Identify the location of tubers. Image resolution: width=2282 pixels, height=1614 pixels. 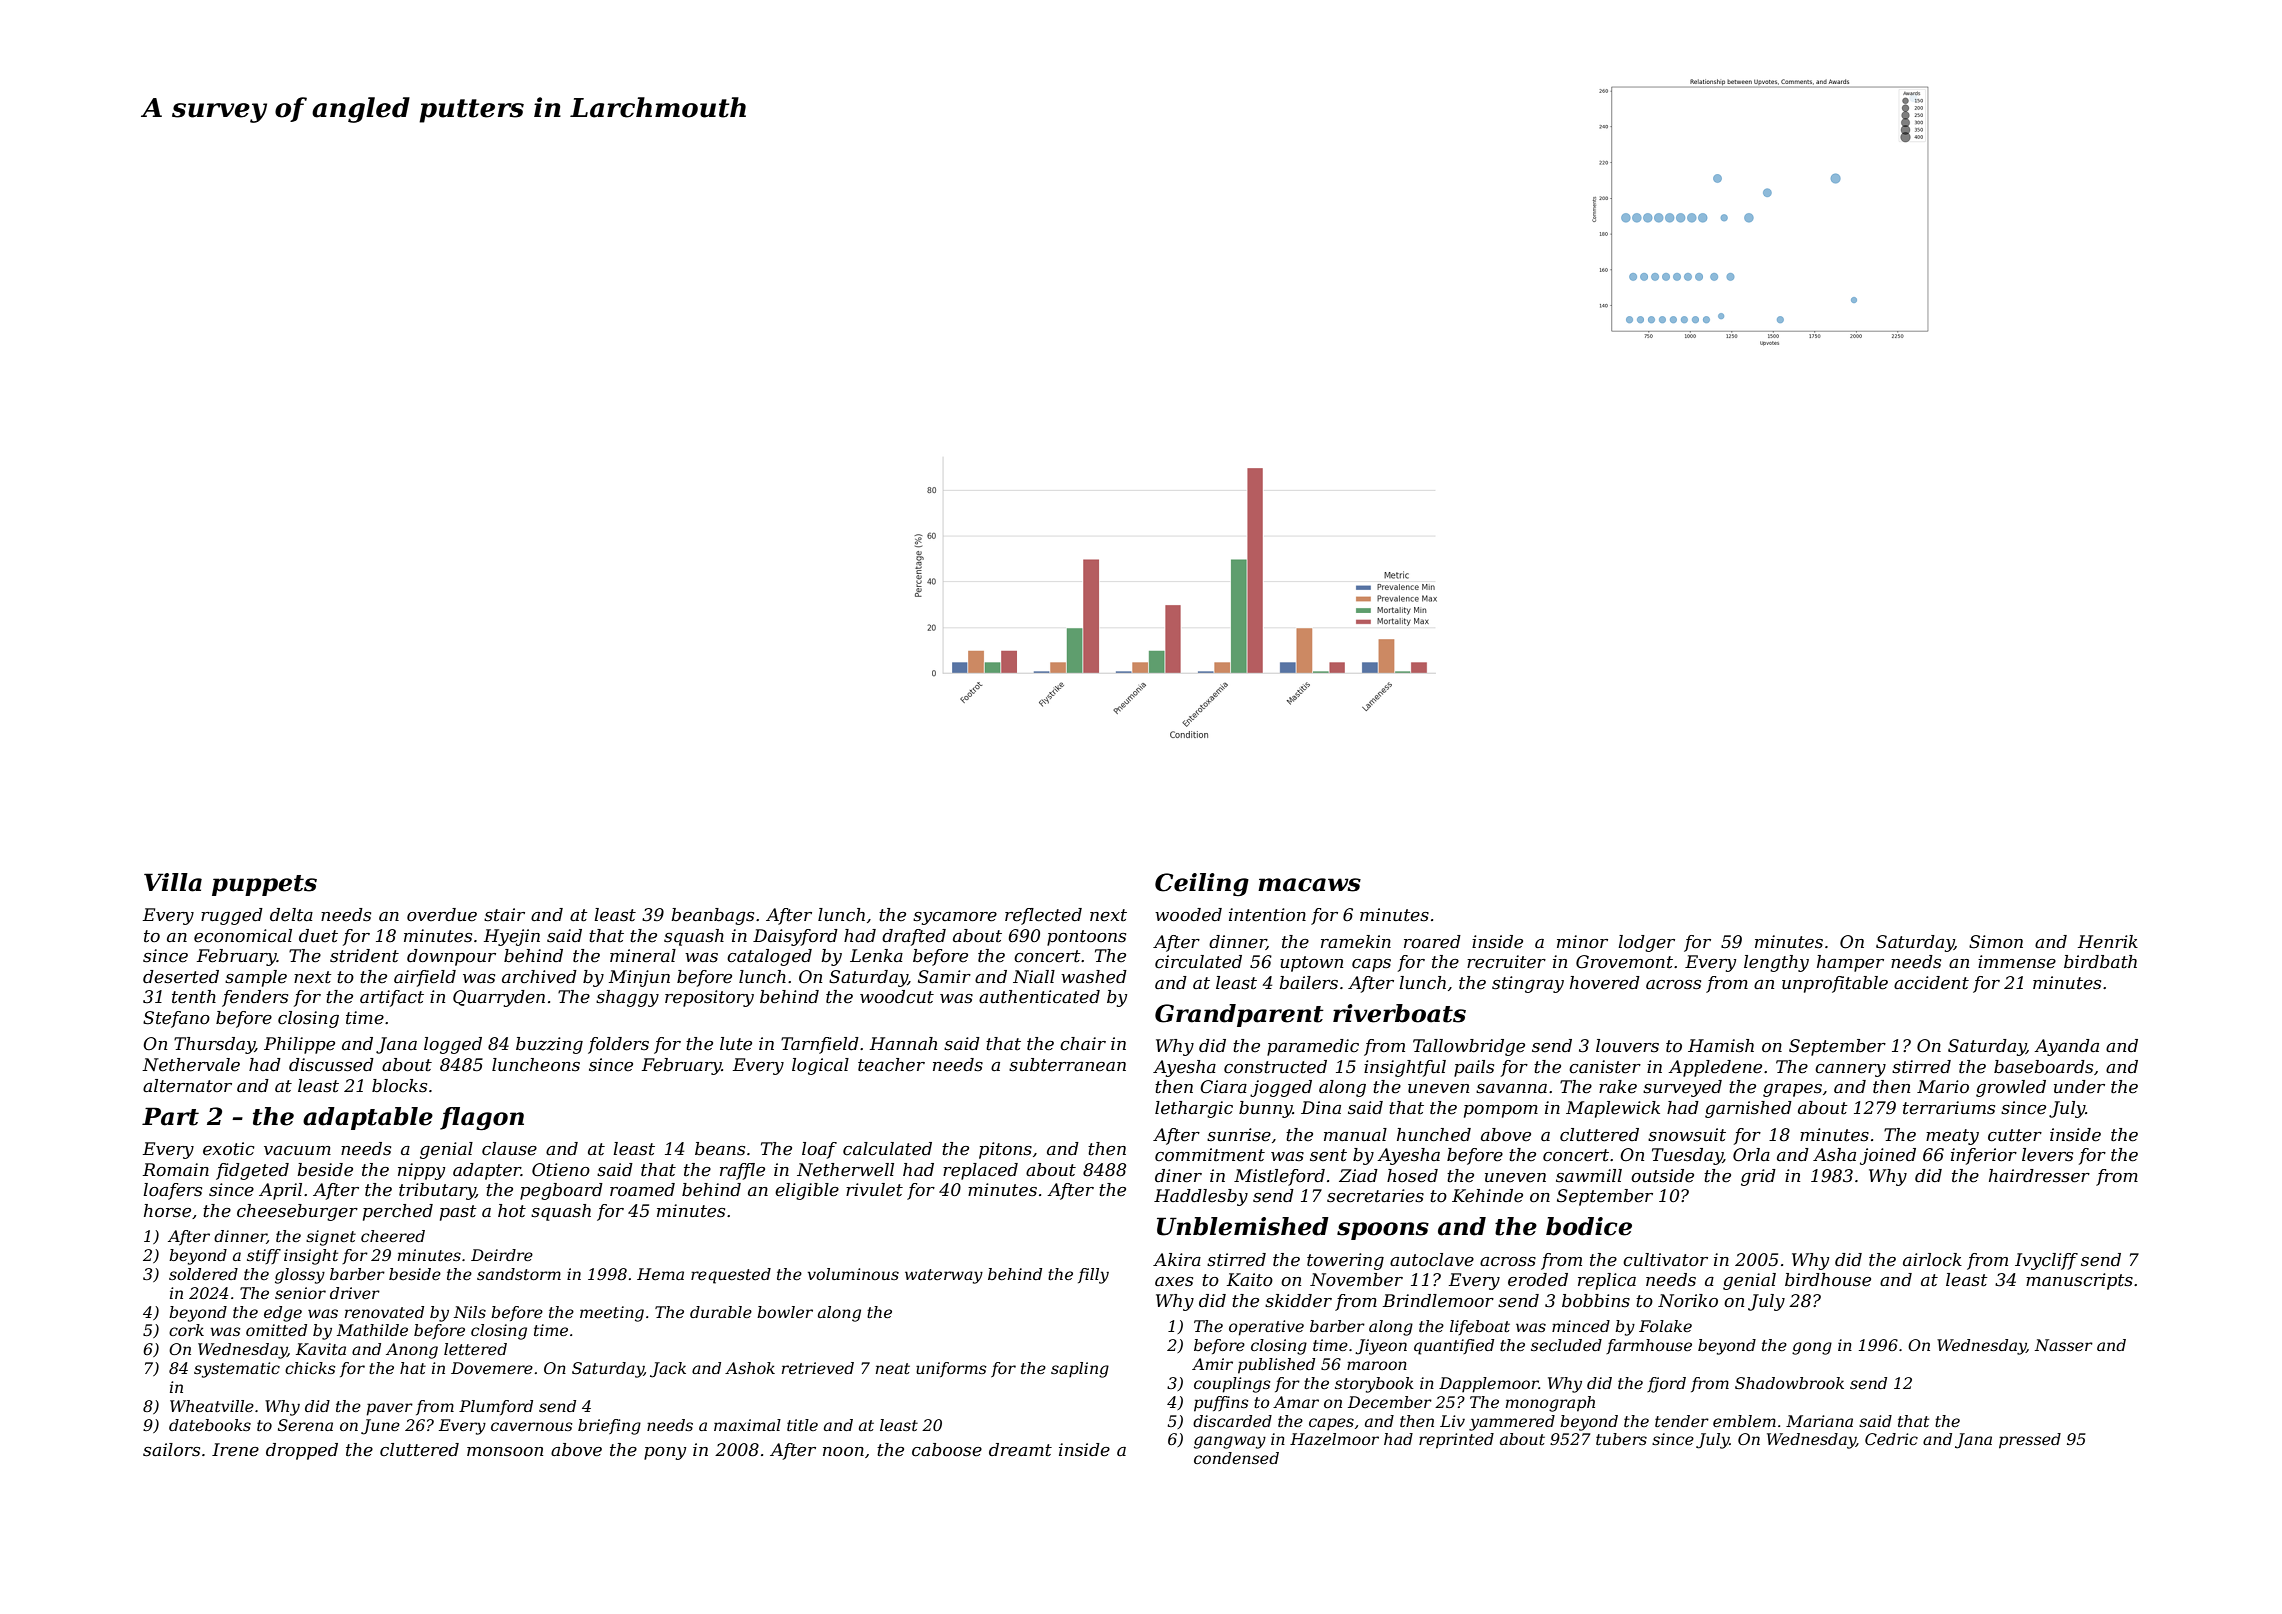
(1621, 1439).
